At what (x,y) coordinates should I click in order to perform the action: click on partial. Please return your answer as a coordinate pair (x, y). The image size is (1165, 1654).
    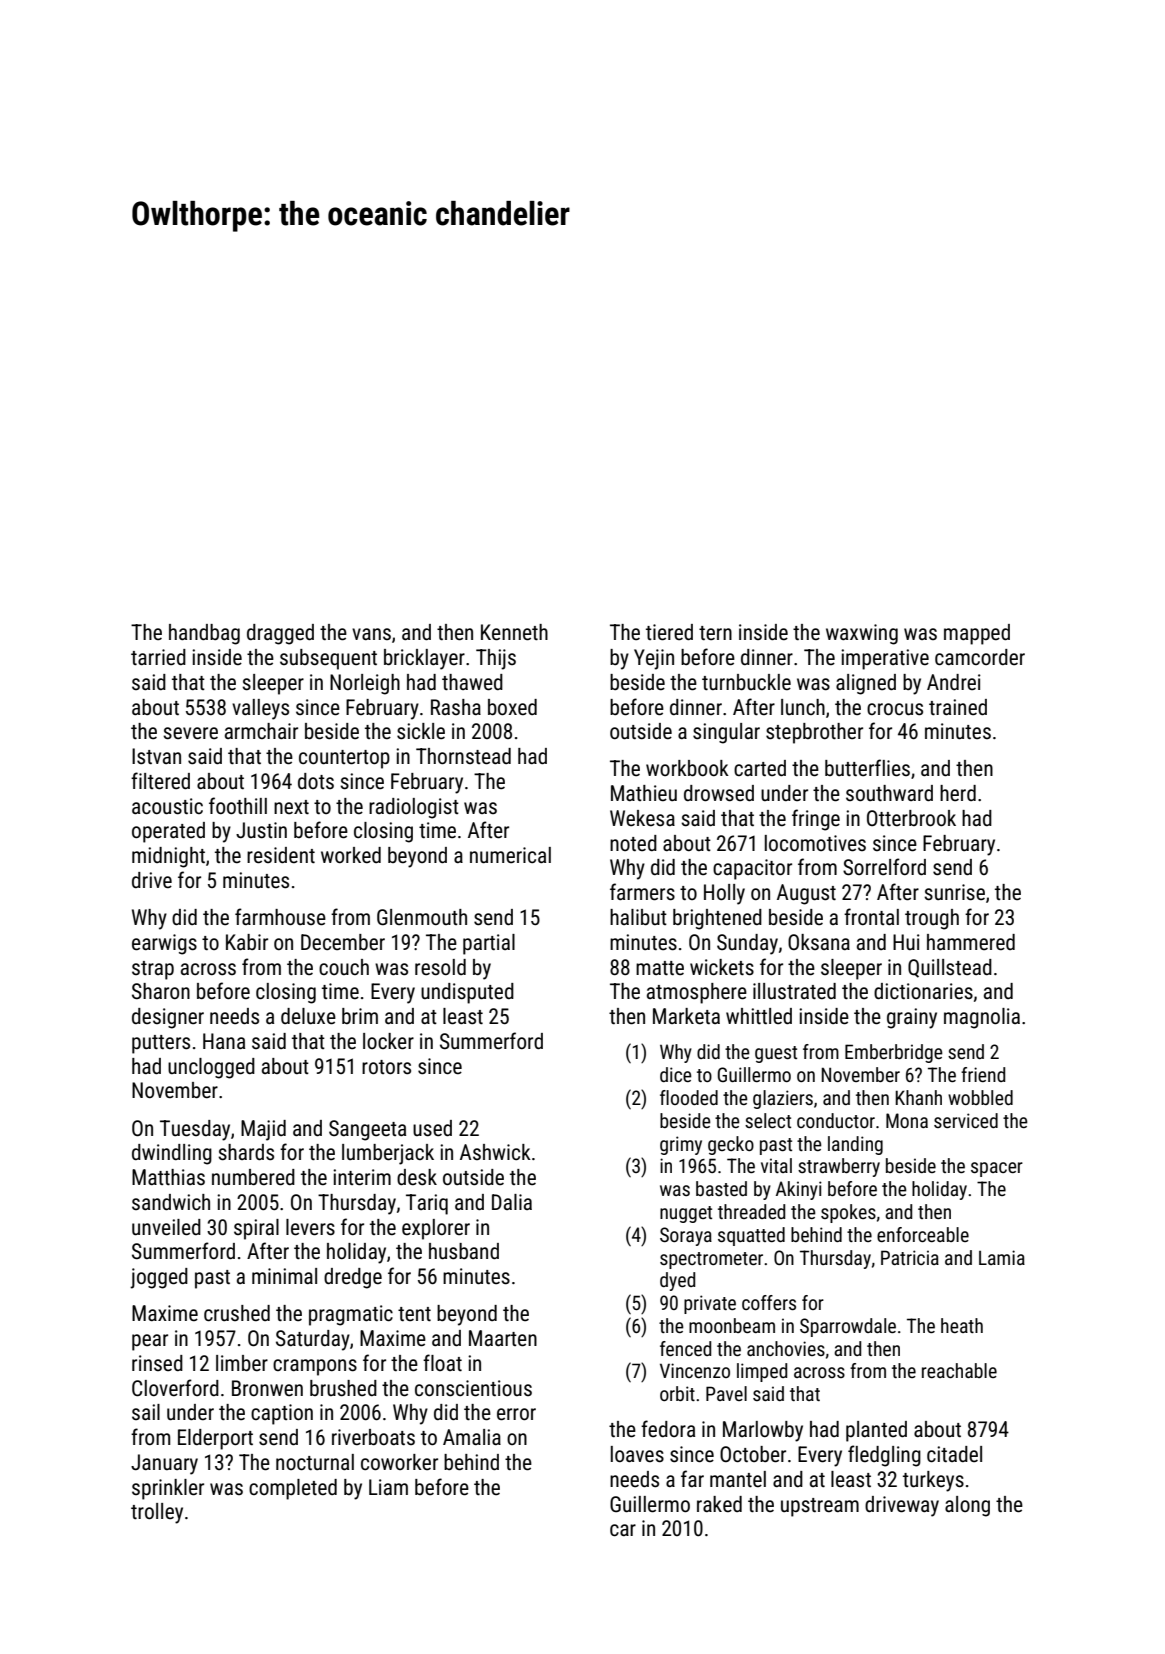
    Looking at the image, I should click on (489, 944).
